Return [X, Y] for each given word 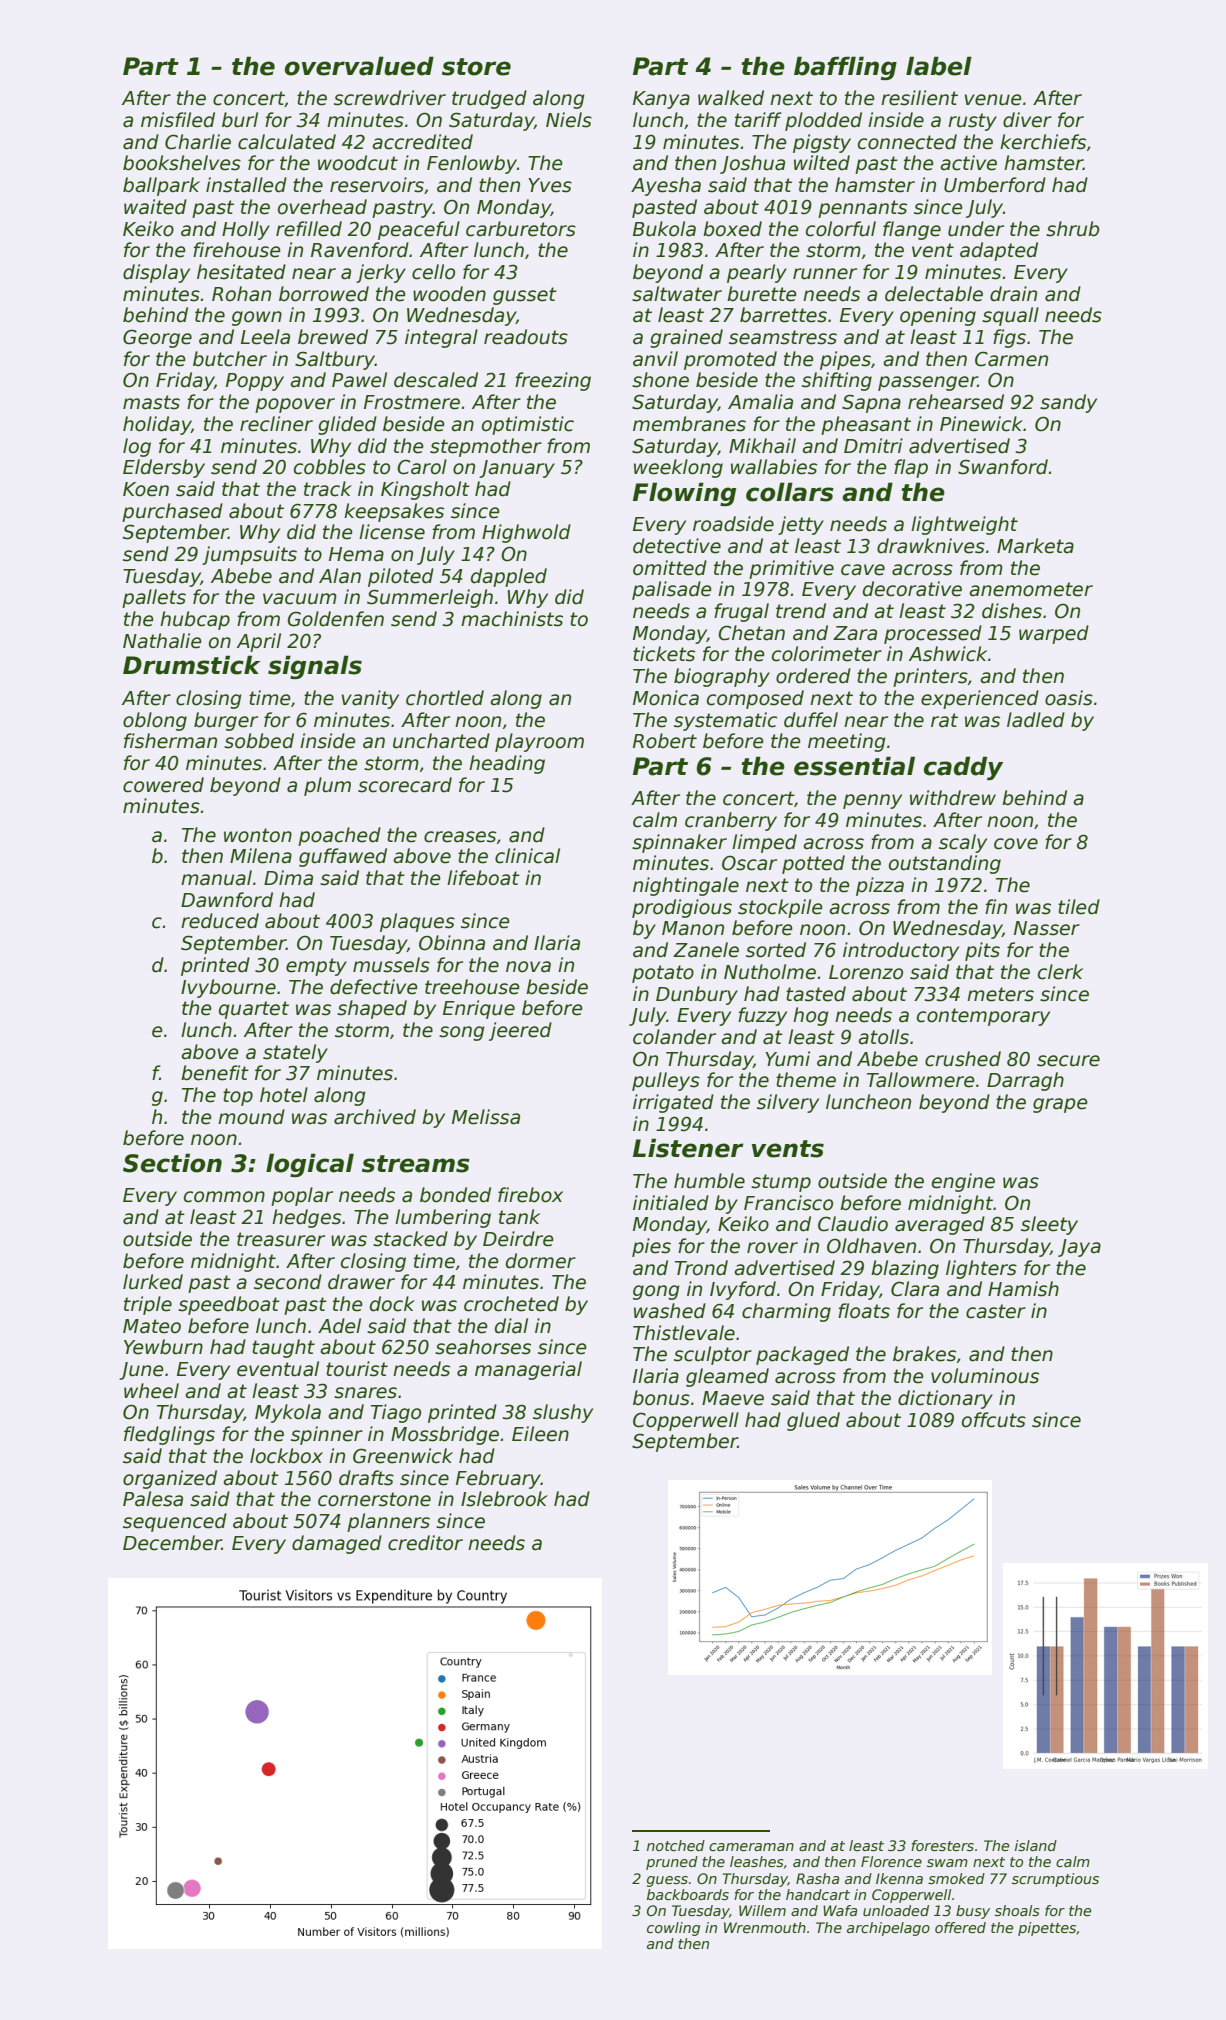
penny [872, 801]
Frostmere [412, 402]
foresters [942, 1845]
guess [667, 1881]
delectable [934, 294]
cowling [673, 1929]
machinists [512, 619]
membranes [689, 424]
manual [216, 878]
